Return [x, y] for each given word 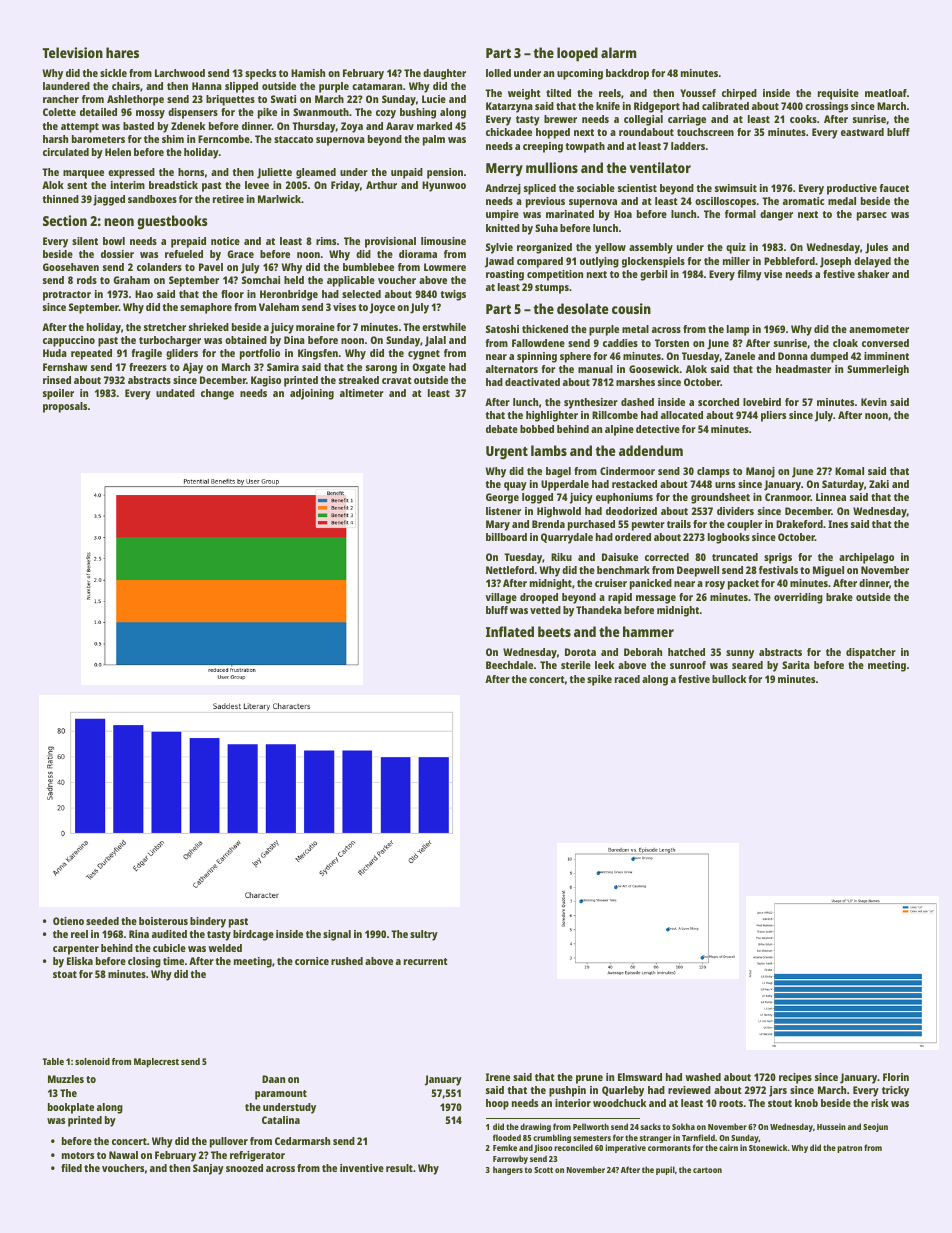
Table [53, 1061]
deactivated [532, 382]
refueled [184, 254]
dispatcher [871, 653]
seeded [102, 921]
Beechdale [509, 665]
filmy [750, 275]
